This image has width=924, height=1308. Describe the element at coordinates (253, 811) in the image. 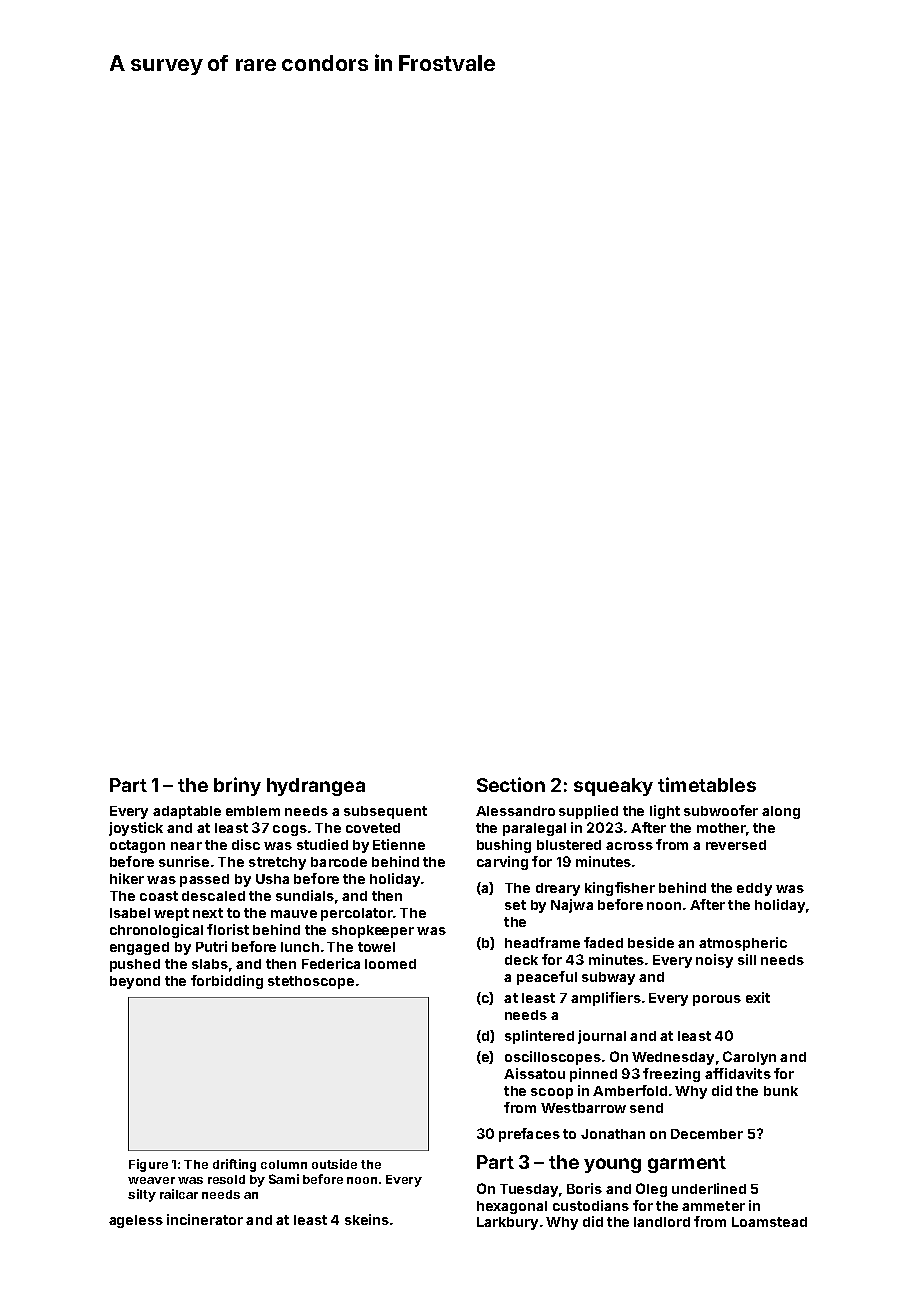

I see `emblem` at that location.
